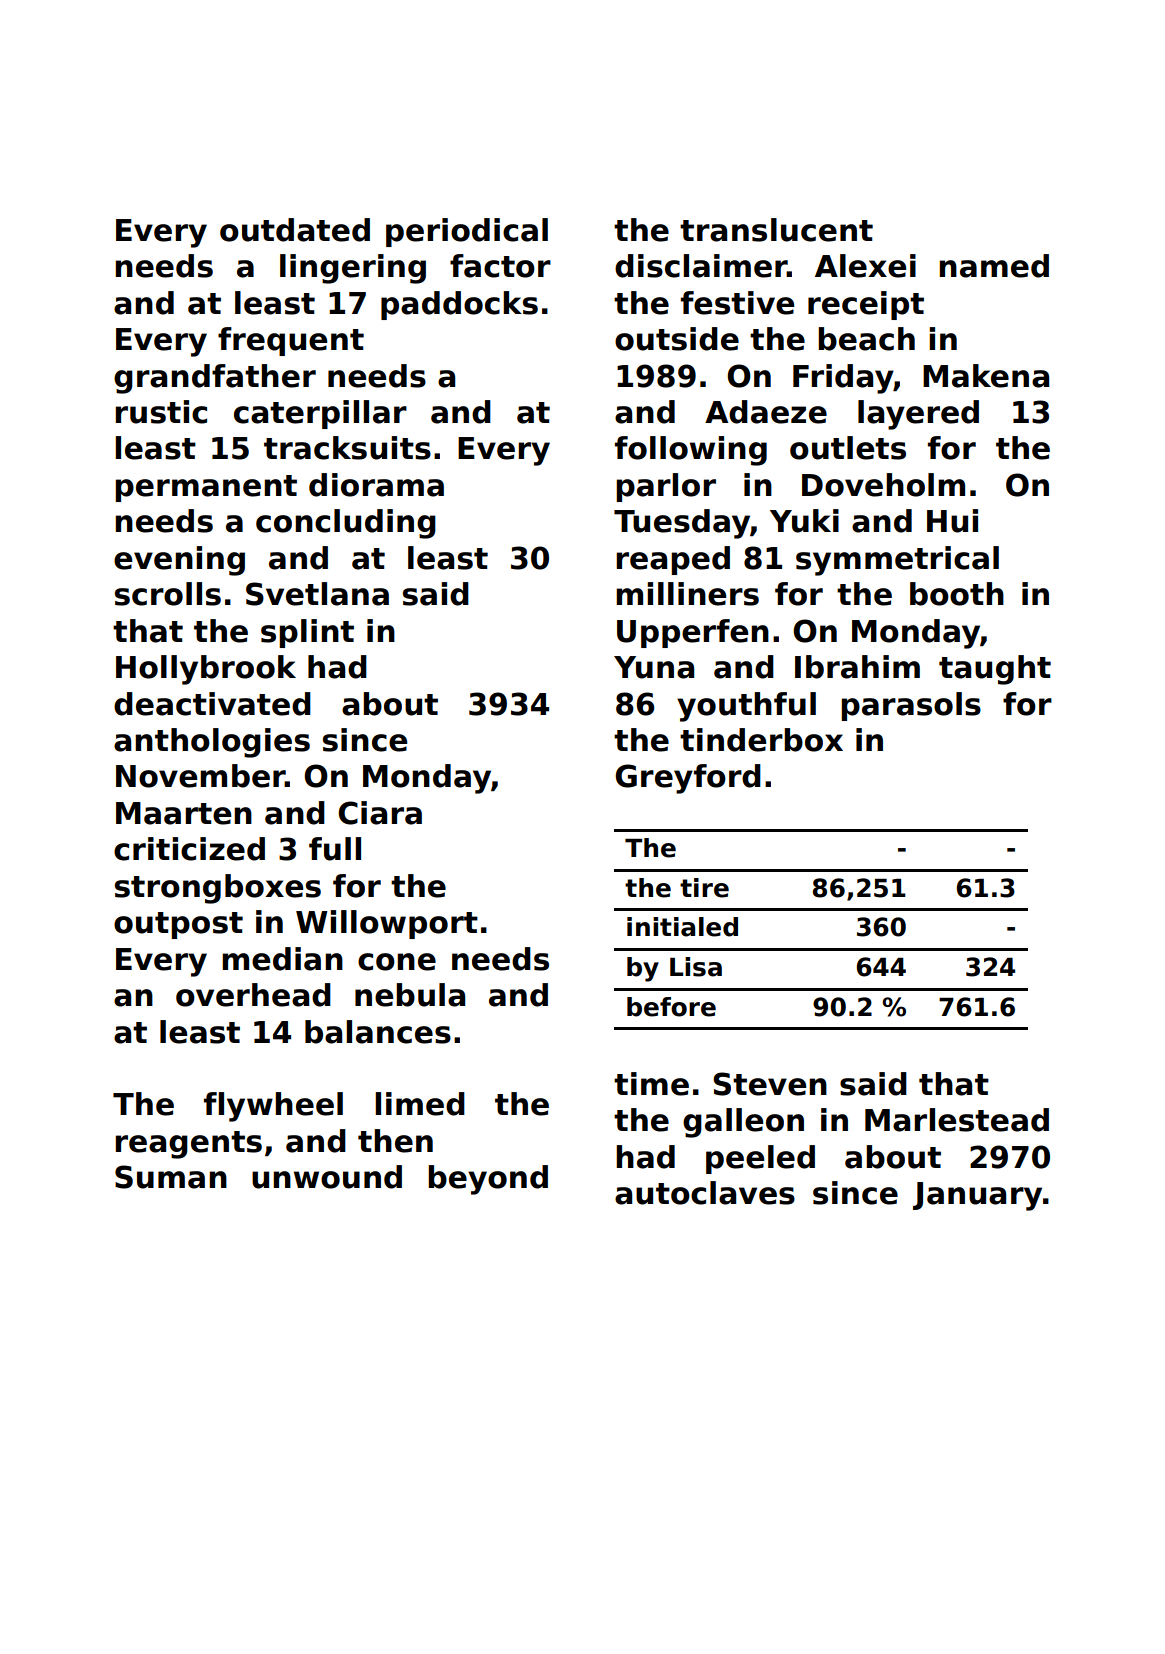  I want to click on Marlestead, so click(957, 1120).
